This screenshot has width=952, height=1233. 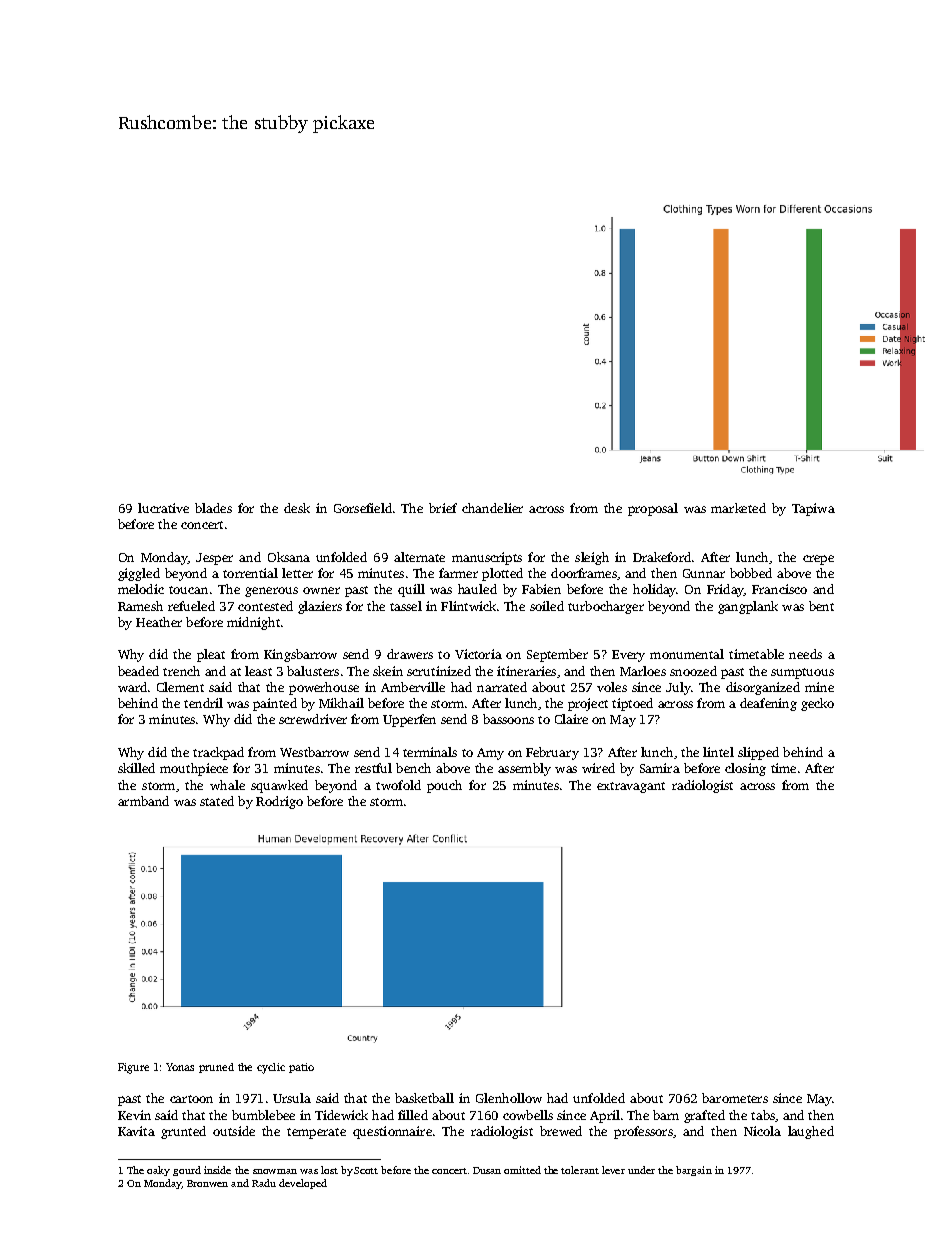 I want to click on twofold, so click(x=398, y=785).
